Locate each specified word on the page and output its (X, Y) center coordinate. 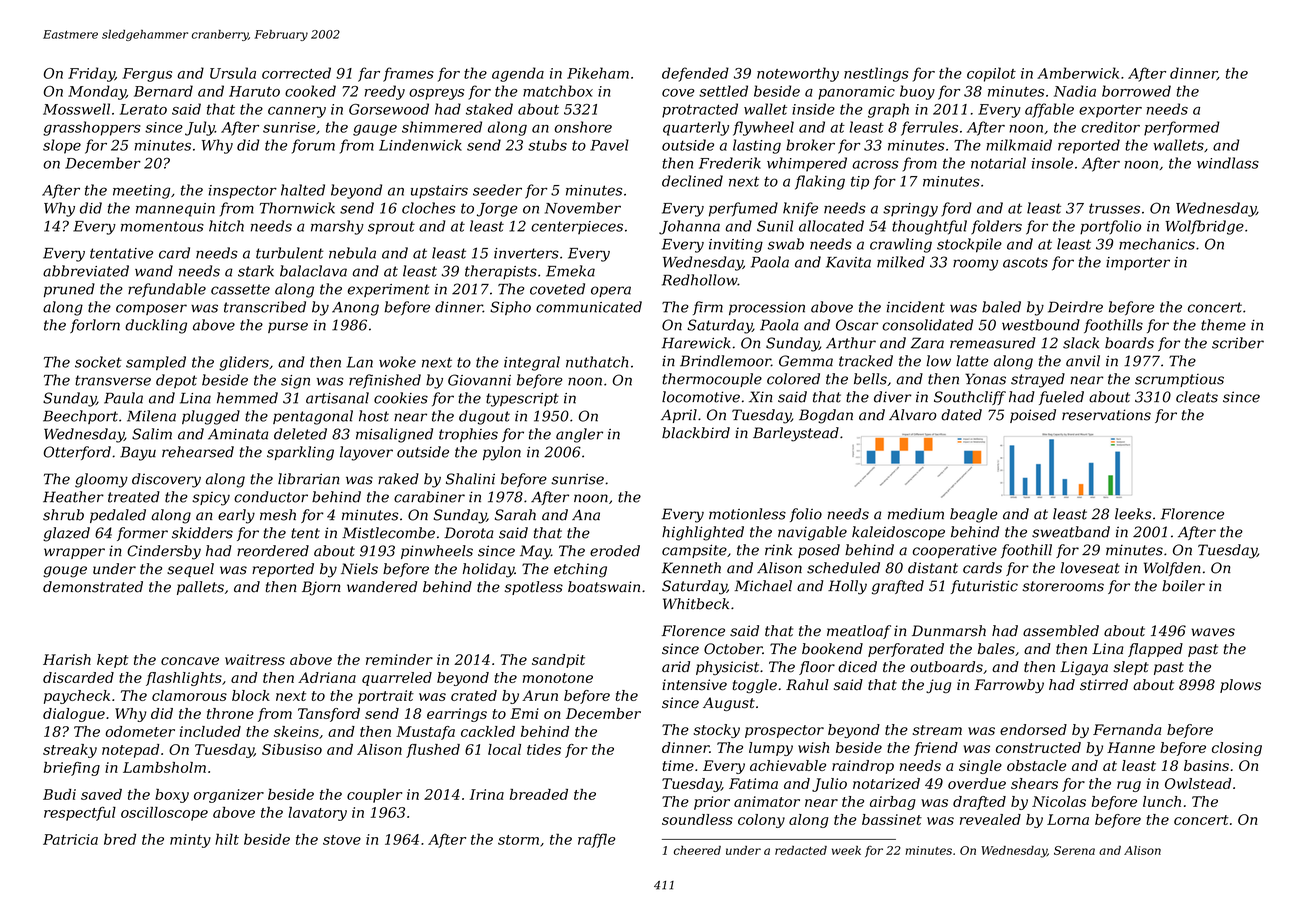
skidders (202, 533)
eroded (615, 551)
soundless (697, 819)
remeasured (992, 343)
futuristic (984, 587)
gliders (244, 363)
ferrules (929, 128)
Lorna (1068, 819)
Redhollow (700, 280)
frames (408, 74)
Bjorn (321, 588)
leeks (1133, 514)
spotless (534, 588)
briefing (72, 769)
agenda (518, 74)
